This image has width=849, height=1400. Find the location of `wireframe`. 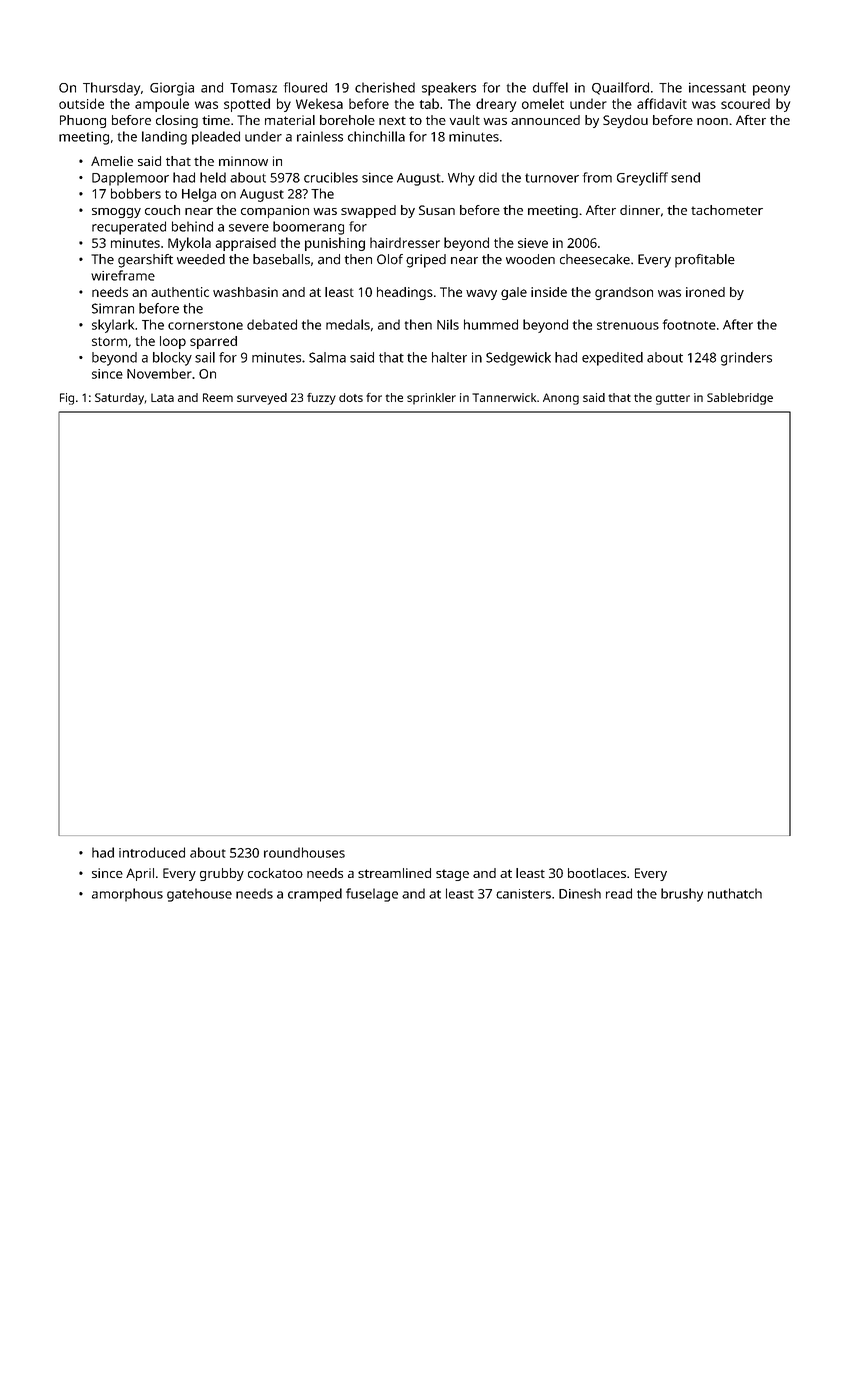

wireframe is located at coordinates (123, 275).
